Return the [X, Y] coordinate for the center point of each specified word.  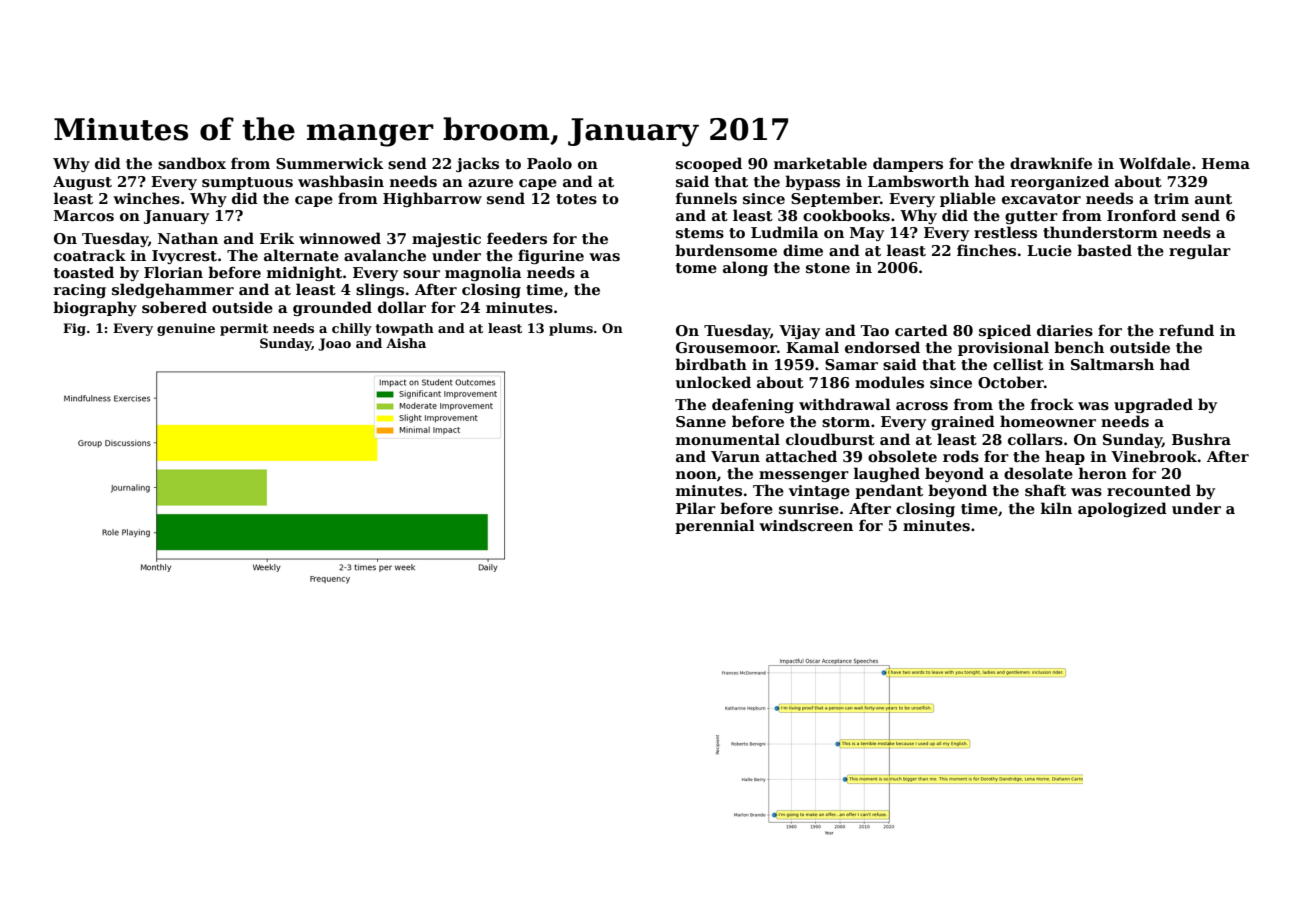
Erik [277, 238]
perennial [715, 526]
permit [244, 329]
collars [1035, 439]
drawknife [1051, 163]
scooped [709, 164]
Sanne [701, 421]
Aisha [406, 343]
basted [1104, 250]
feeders [517, 238]
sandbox [192, 163]
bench [1079, 347]
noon [696, 475]
